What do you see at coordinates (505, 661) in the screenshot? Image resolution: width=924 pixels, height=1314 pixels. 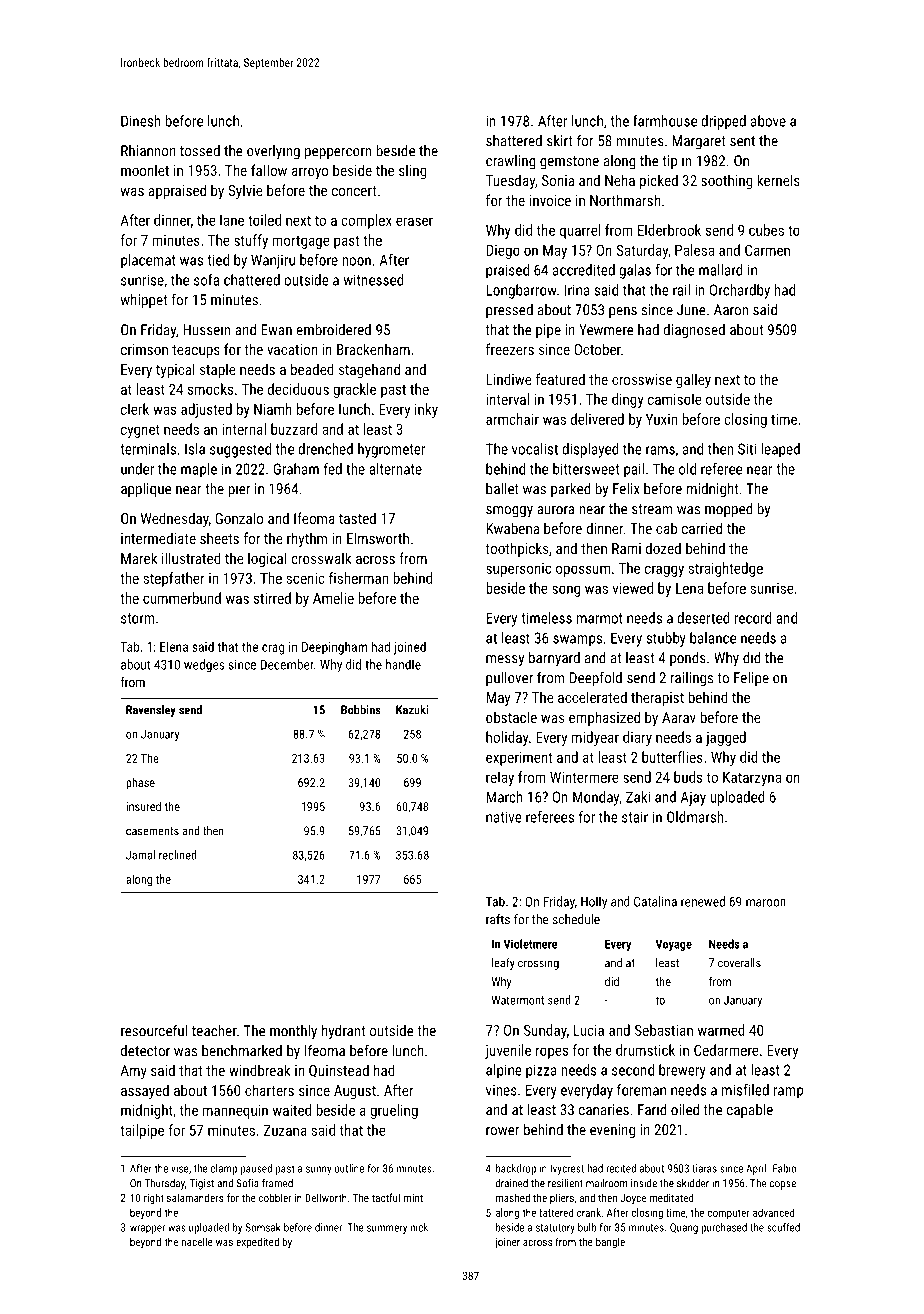 I see `messy` at bounding box center [505, 661].
